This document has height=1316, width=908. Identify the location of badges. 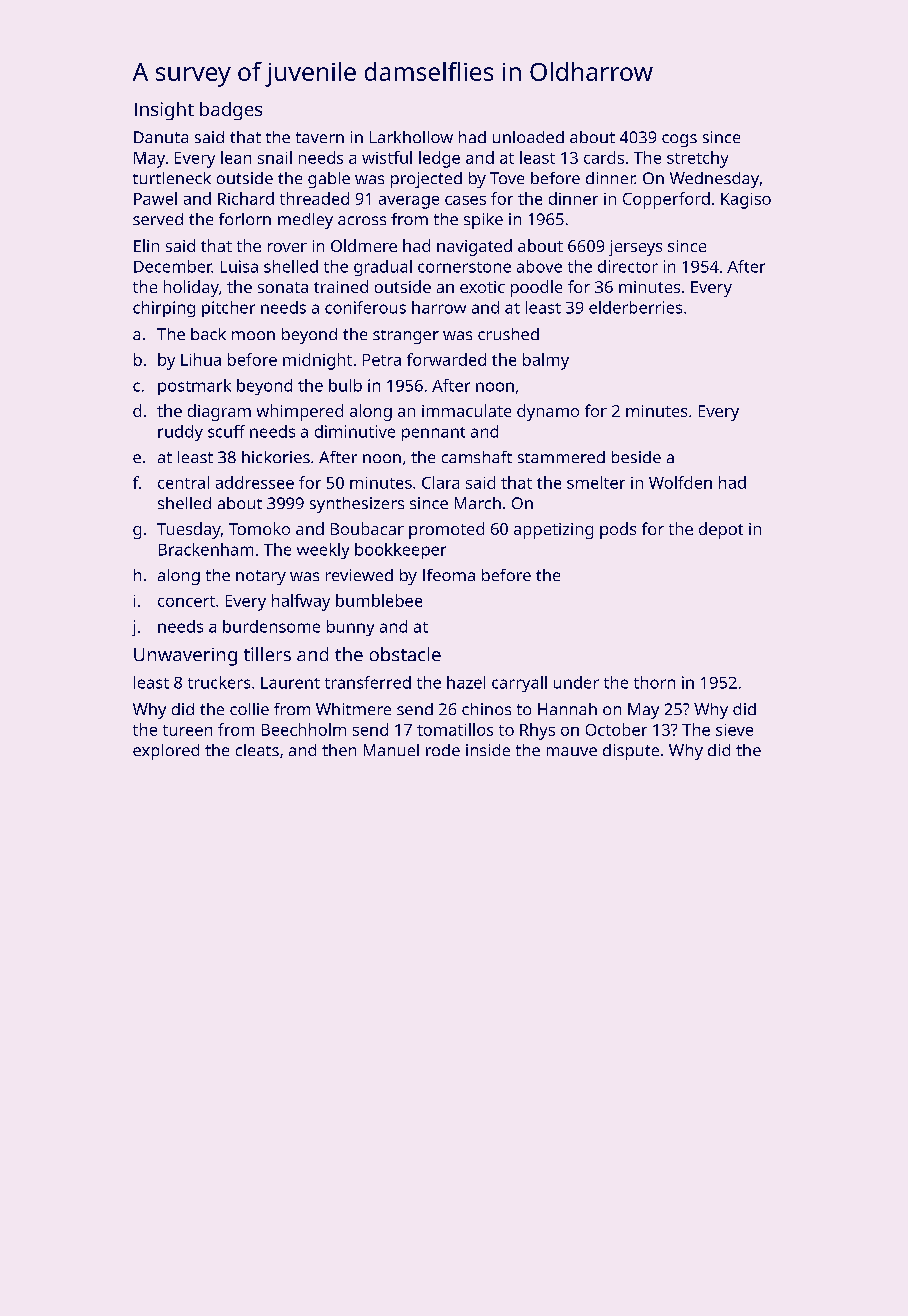
(231, 111).
